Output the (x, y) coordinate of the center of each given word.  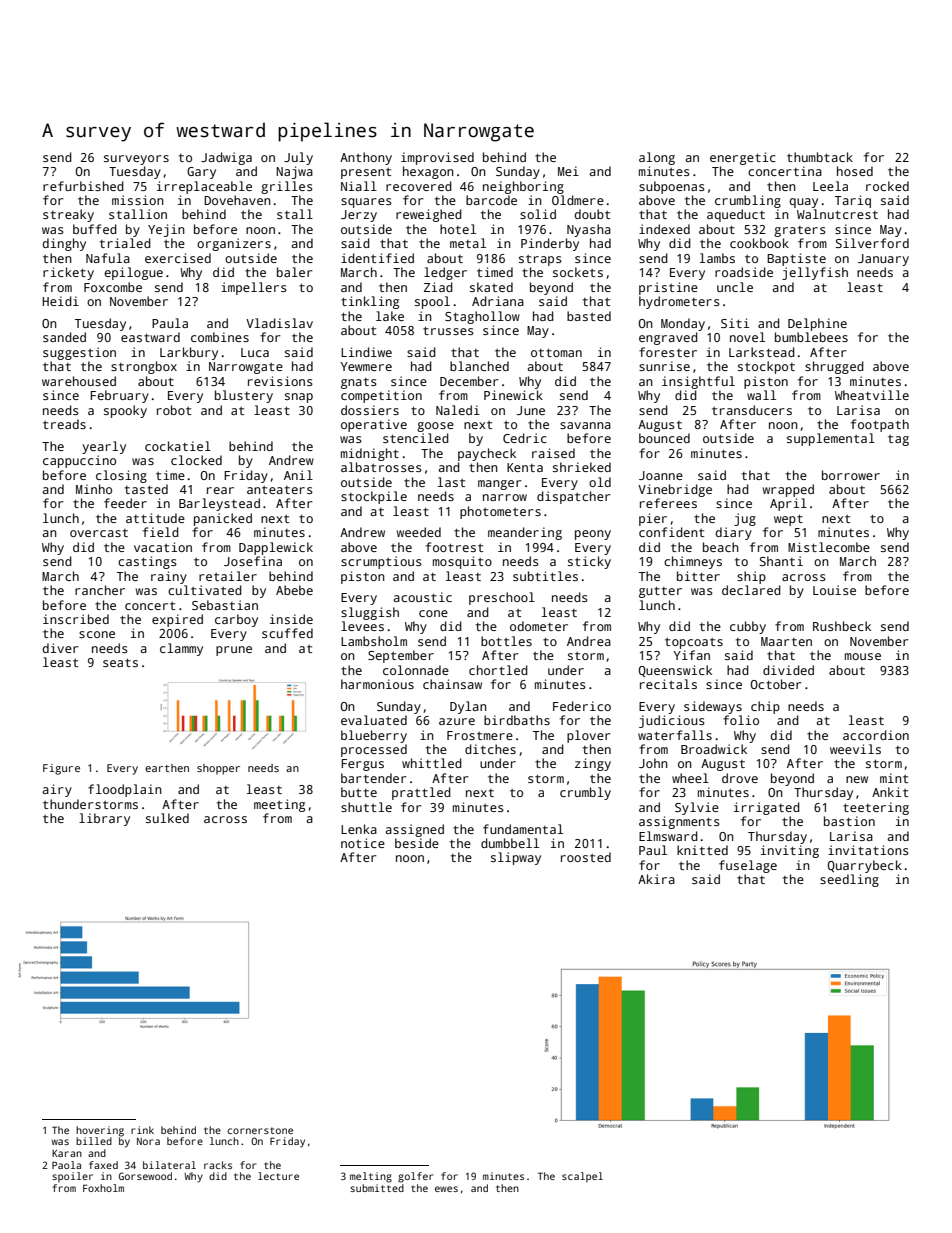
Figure (61, 769)
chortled (498, 670)
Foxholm (103, 1188)
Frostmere (480, 735)
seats (120, 663)
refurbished (83, 186)
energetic (743, 158)
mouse (863, 656)
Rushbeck (842, 626)
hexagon (428, 172)
